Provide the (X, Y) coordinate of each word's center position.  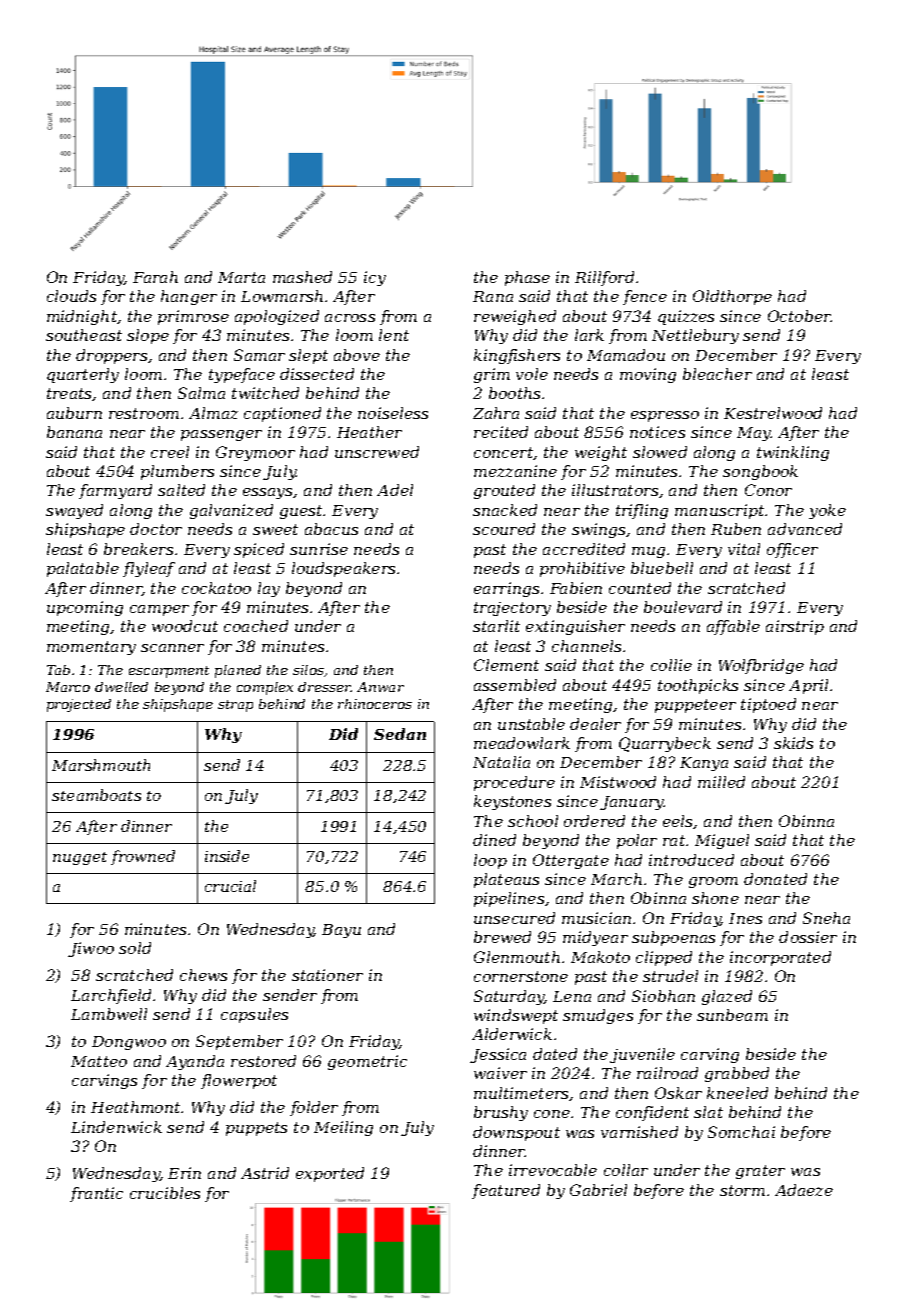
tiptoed (768, 705)
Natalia (501, 762)
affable (733, 627)
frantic (96, 1194)
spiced (259, 550)
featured (506, 1191)
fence (645, 297)
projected (79, 705)
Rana (493, 296)
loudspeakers (343, 569)
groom (713, 882)
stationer (327, 975)
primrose (193, 317)
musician (596, 918)
